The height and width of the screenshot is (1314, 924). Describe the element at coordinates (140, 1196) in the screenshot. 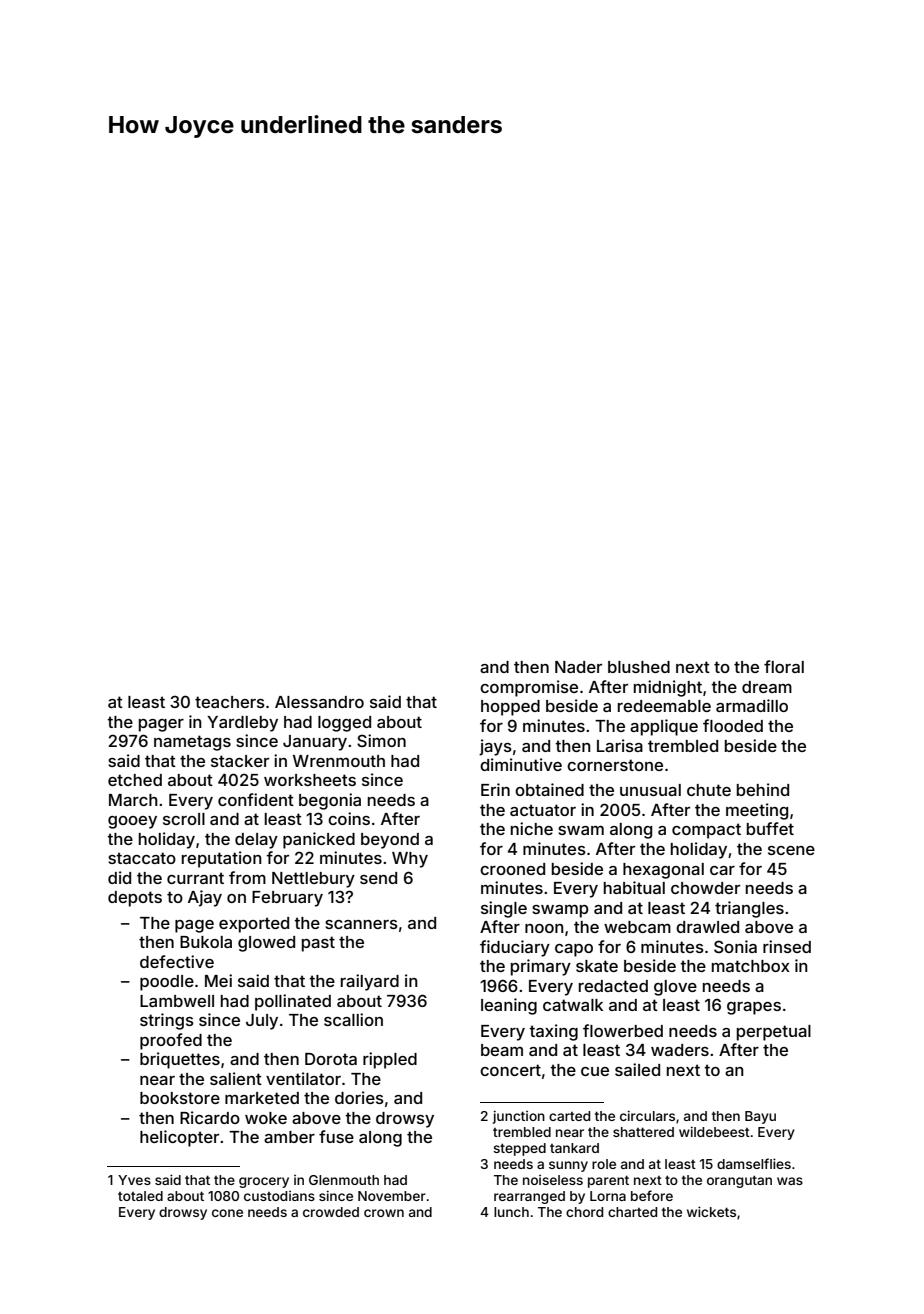

I see `totaled` at that location.
